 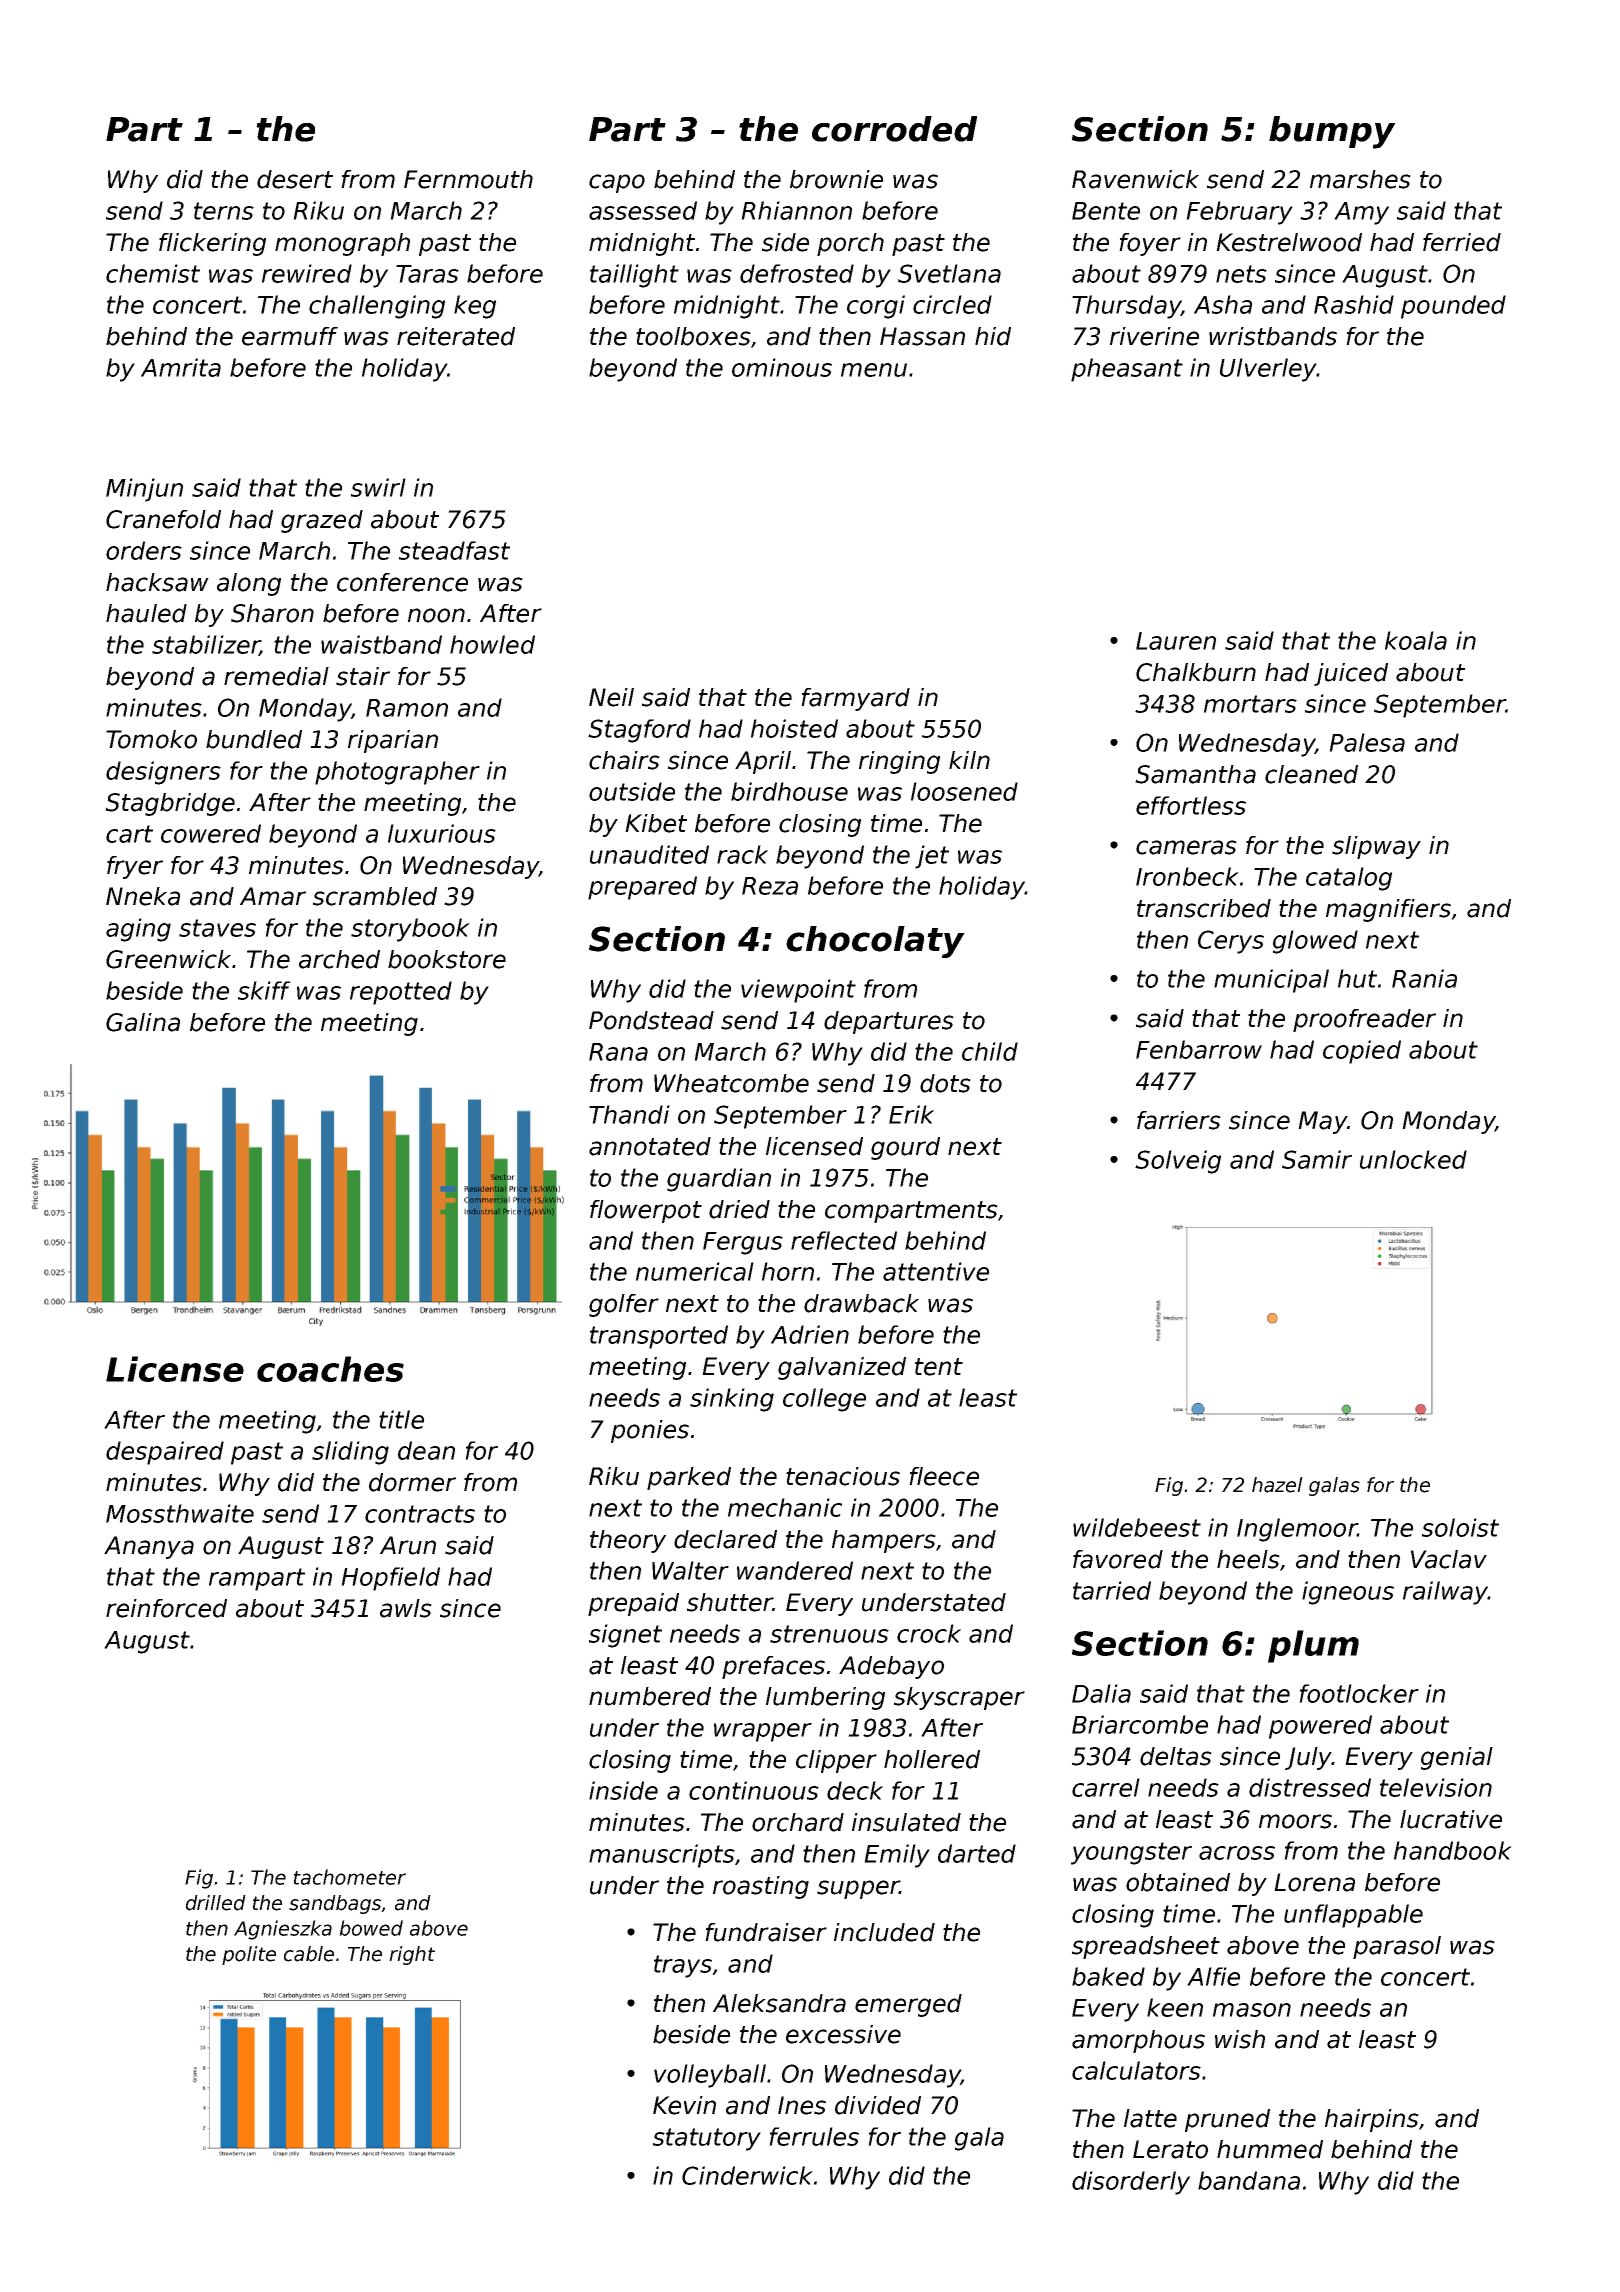 I want to click on polite, so click(x=249, y=1955).
